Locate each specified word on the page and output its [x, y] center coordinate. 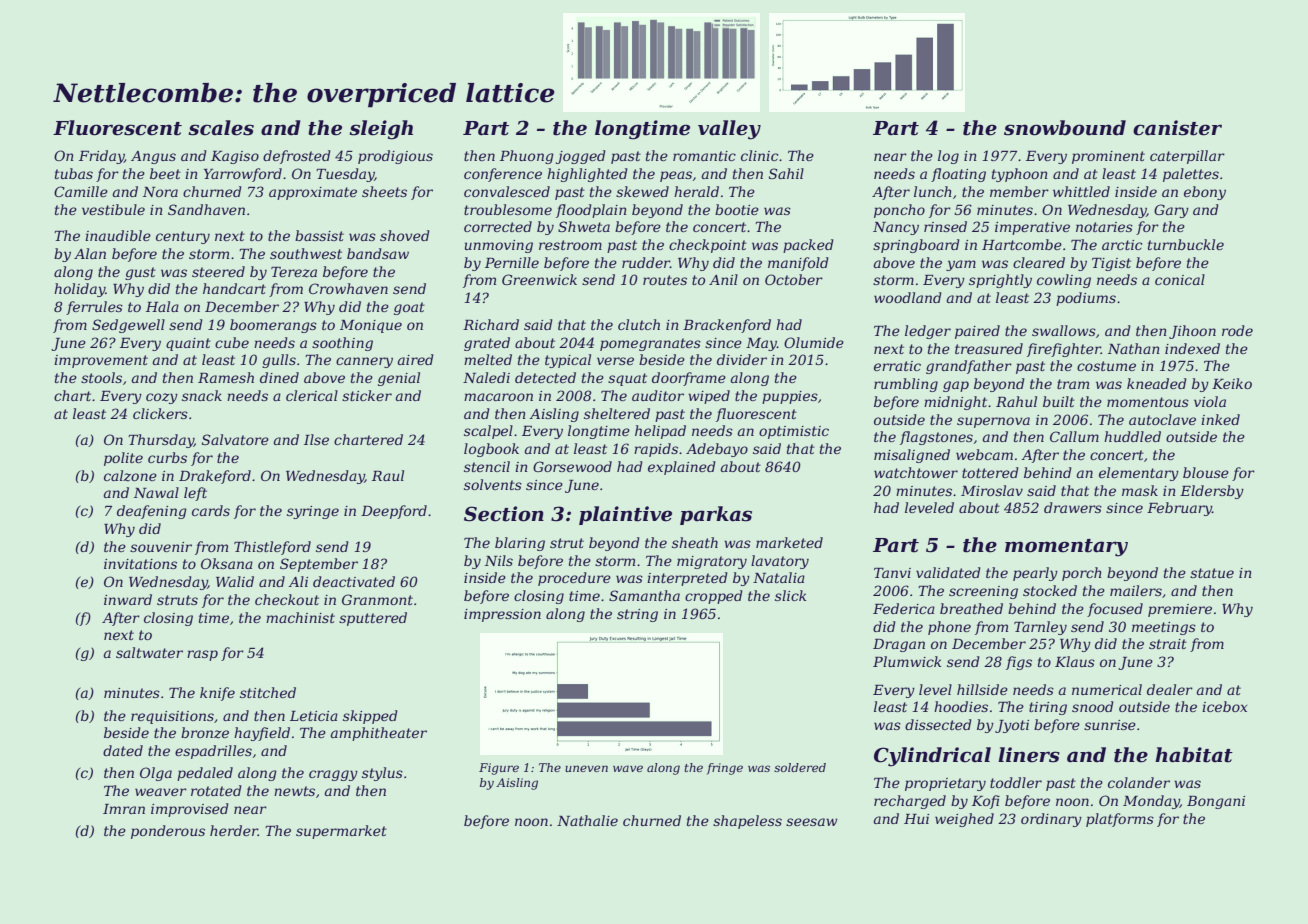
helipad [660, 432]
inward [128, 599]
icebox [1224, 706]
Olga [156, 774]
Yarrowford [243, 175]
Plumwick [907, 661]
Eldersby [1212, 492]
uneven [586, 768]
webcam [984, 454]
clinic [759, 155]
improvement [101, 361]
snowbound [1065, 128]
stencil [487, 466]
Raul [388, 475]
